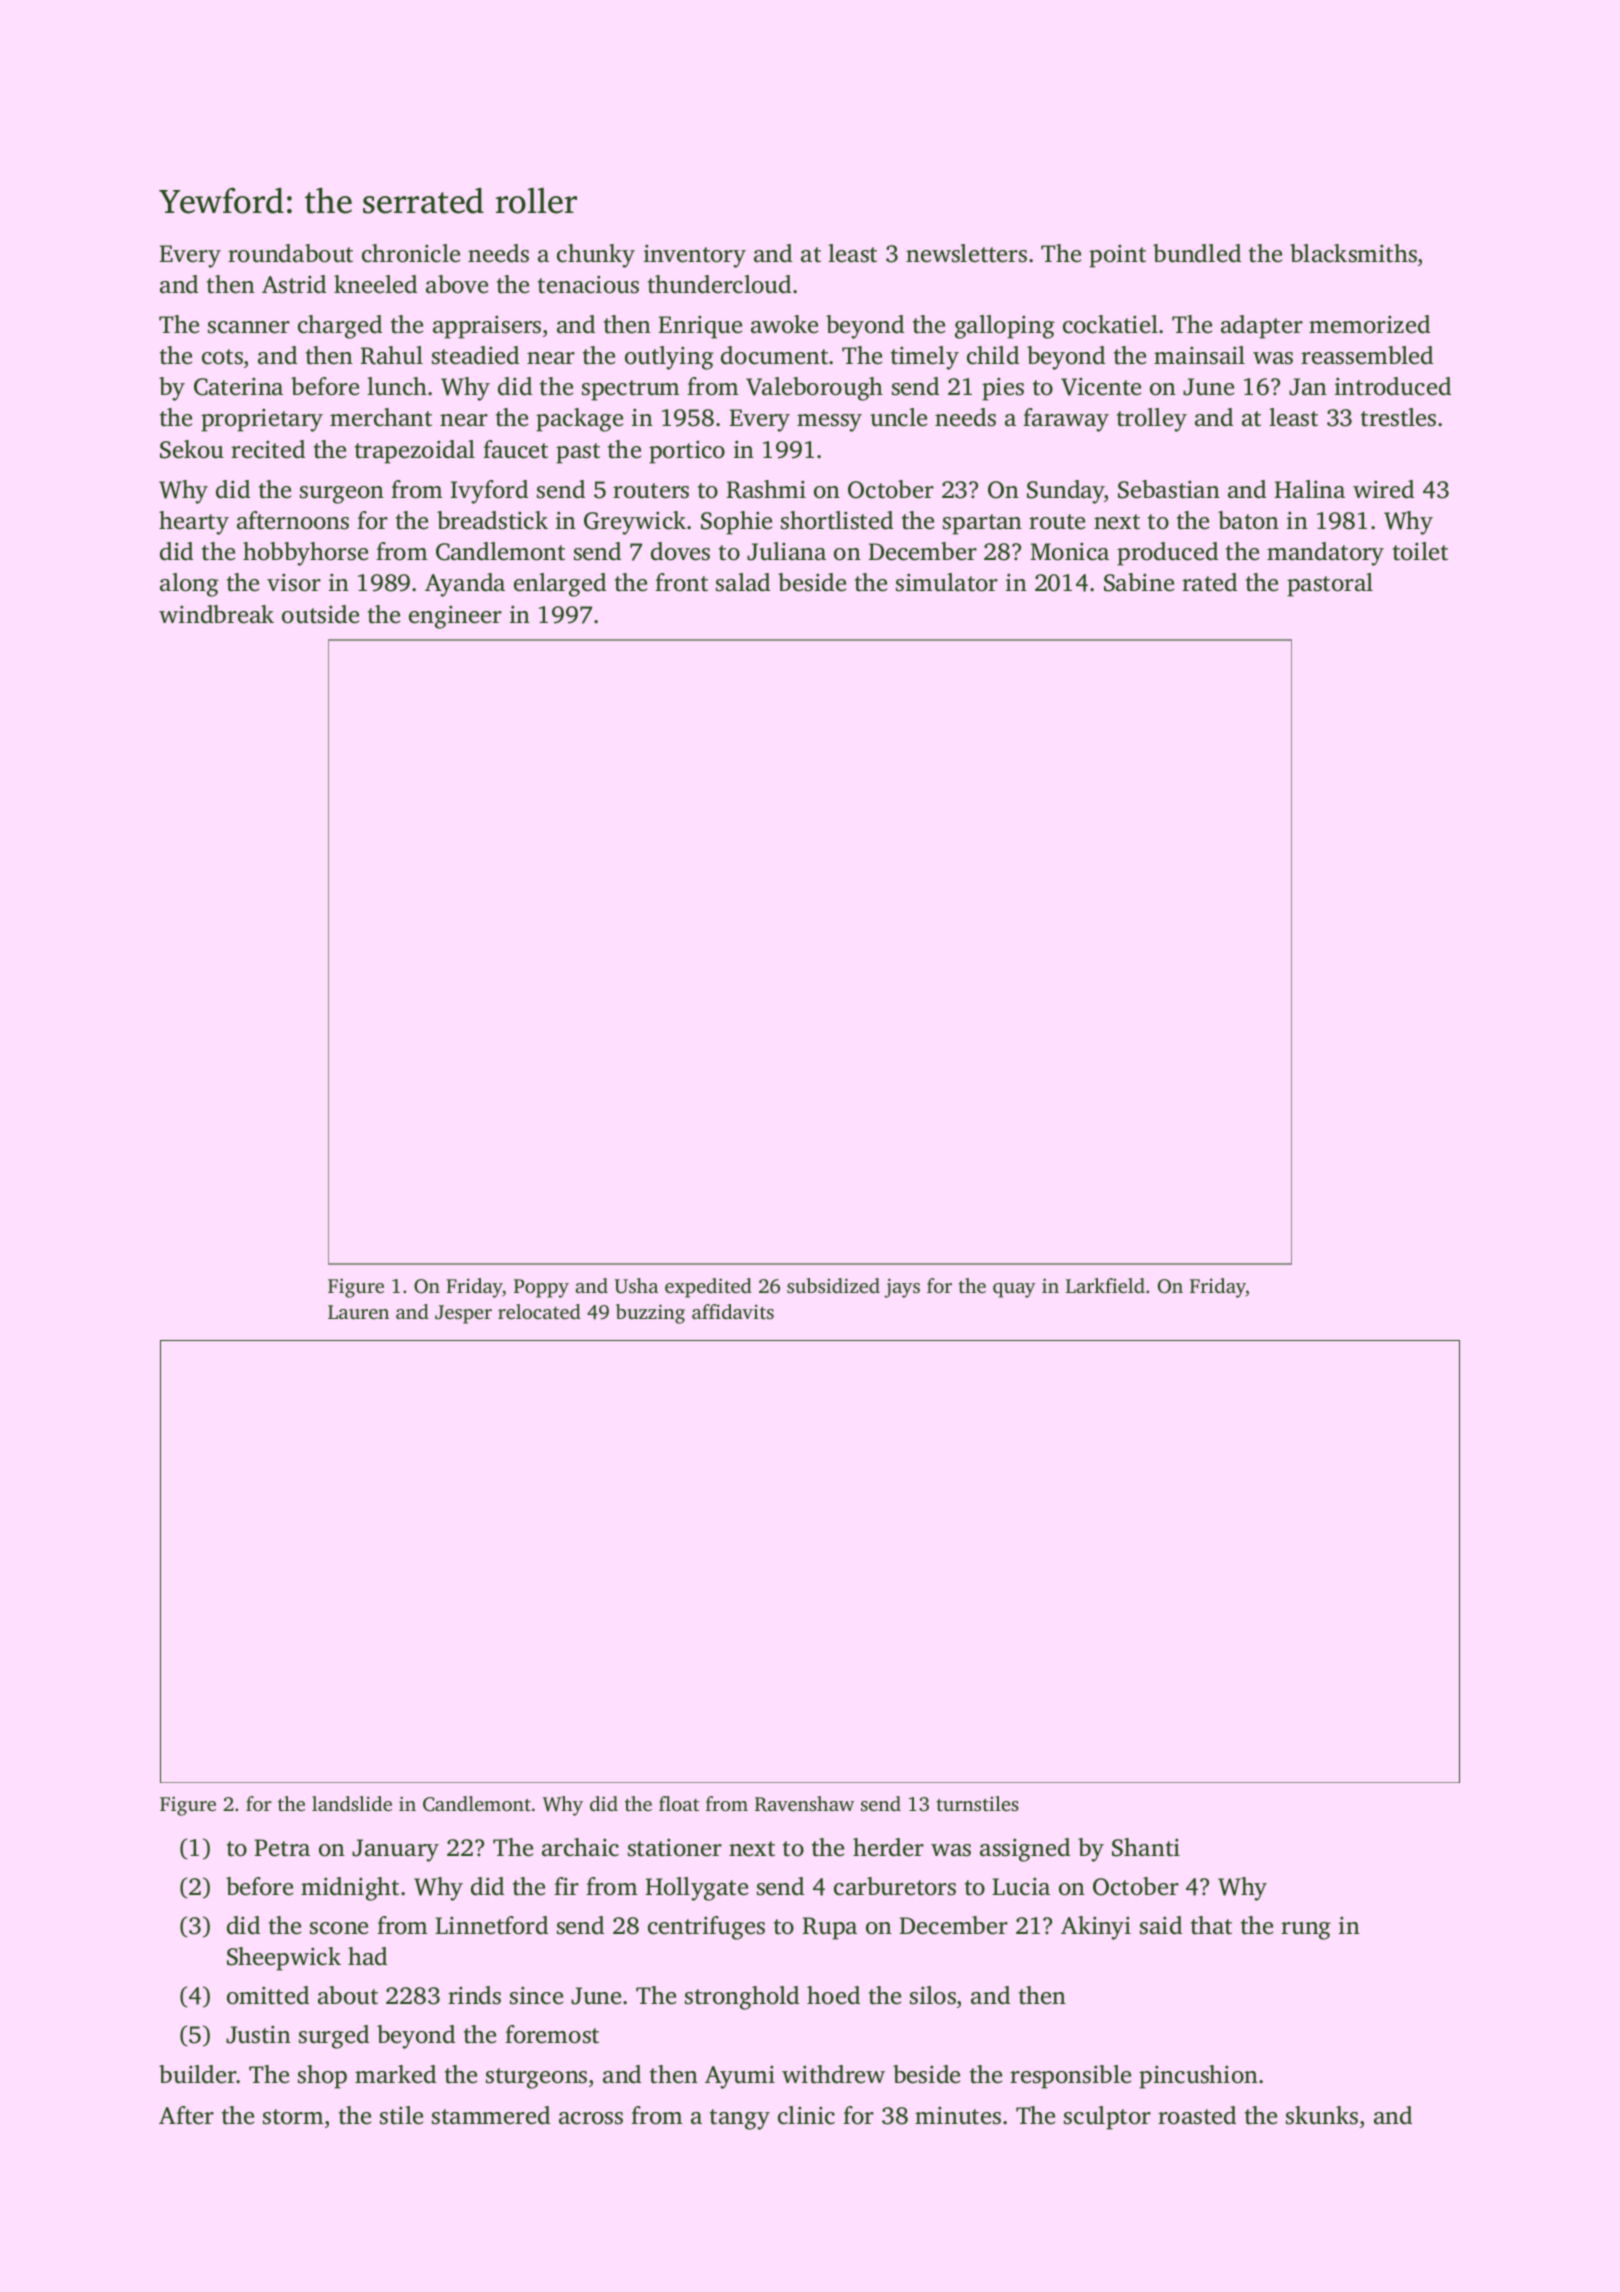  What do you see at coordinates (249, 327) in the image?
I see `scanner` at bounding box center [249, 327].
